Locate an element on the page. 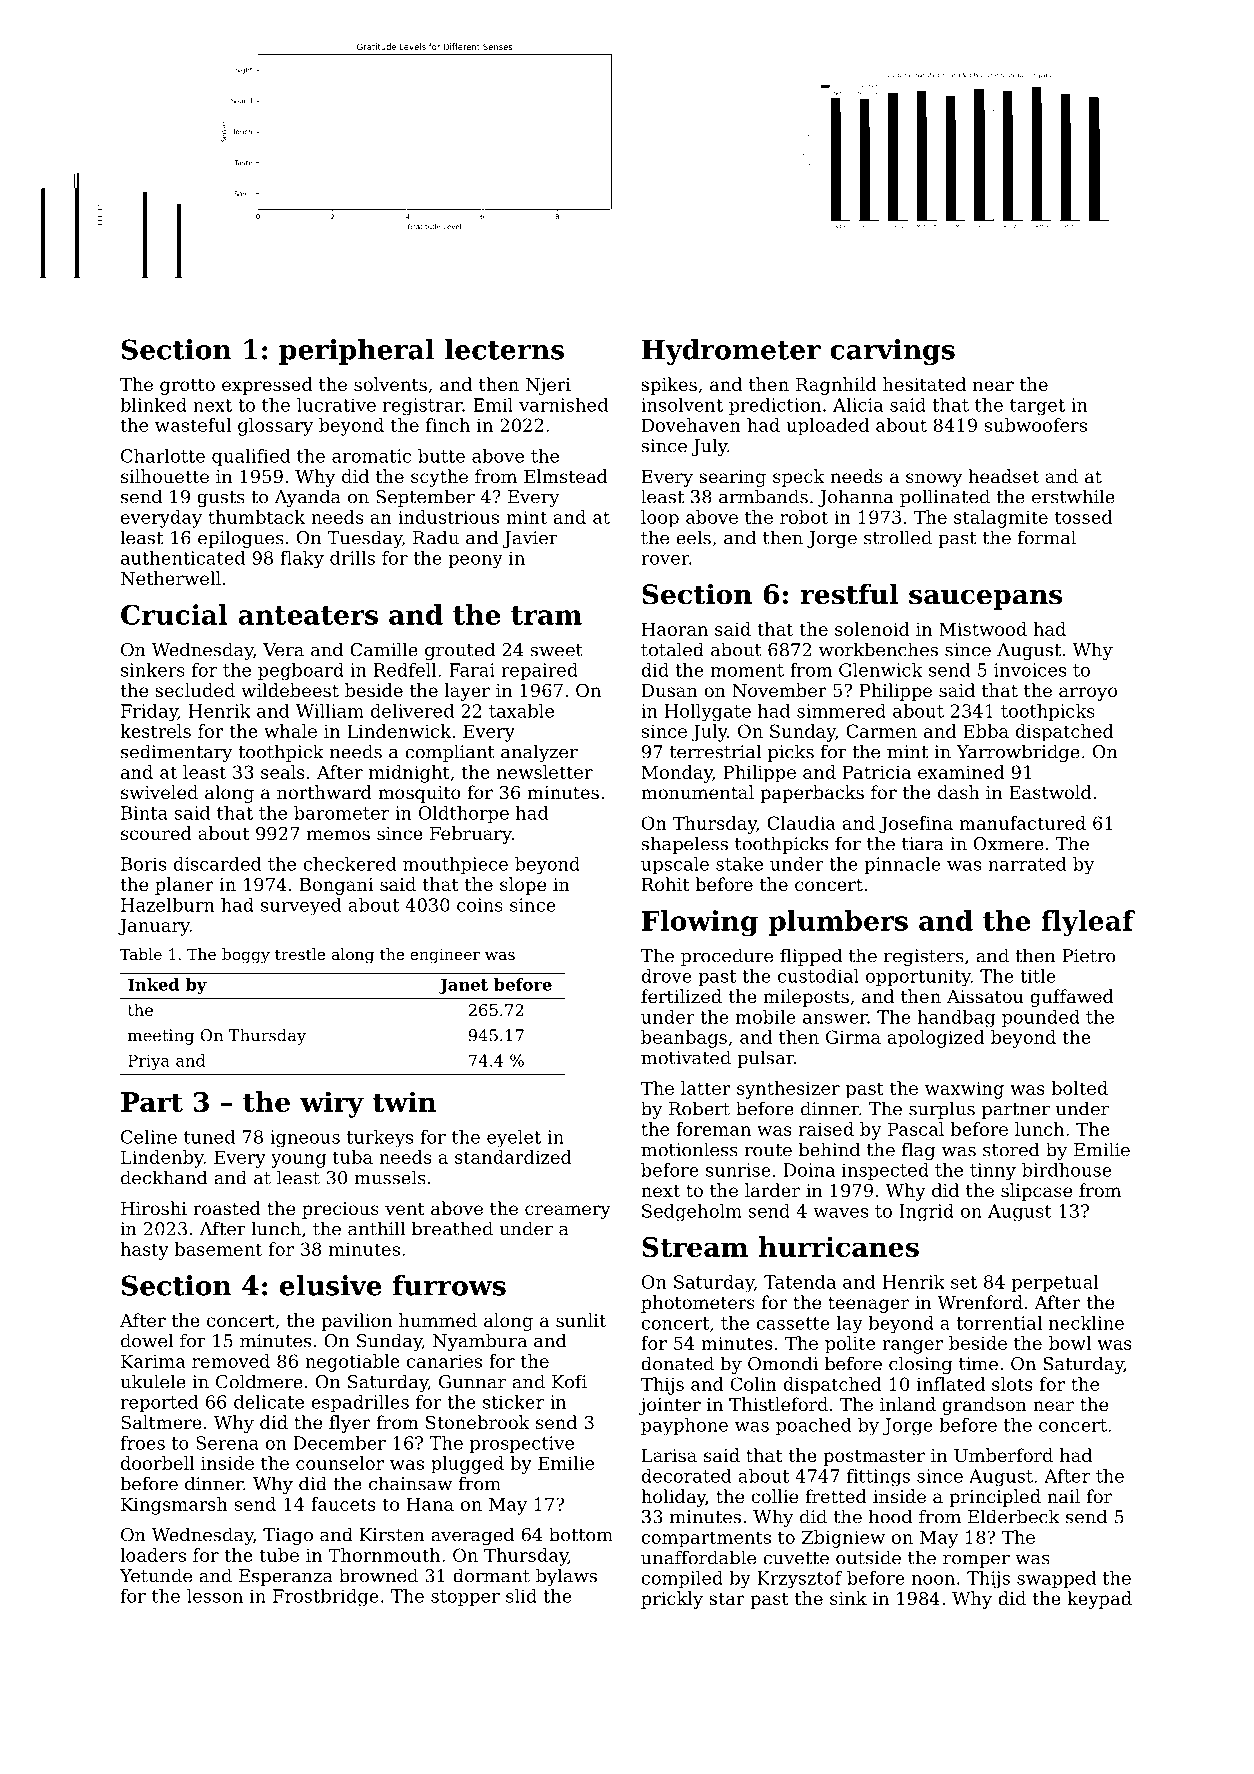  beanbags is located at coordinates (684, 1039).
